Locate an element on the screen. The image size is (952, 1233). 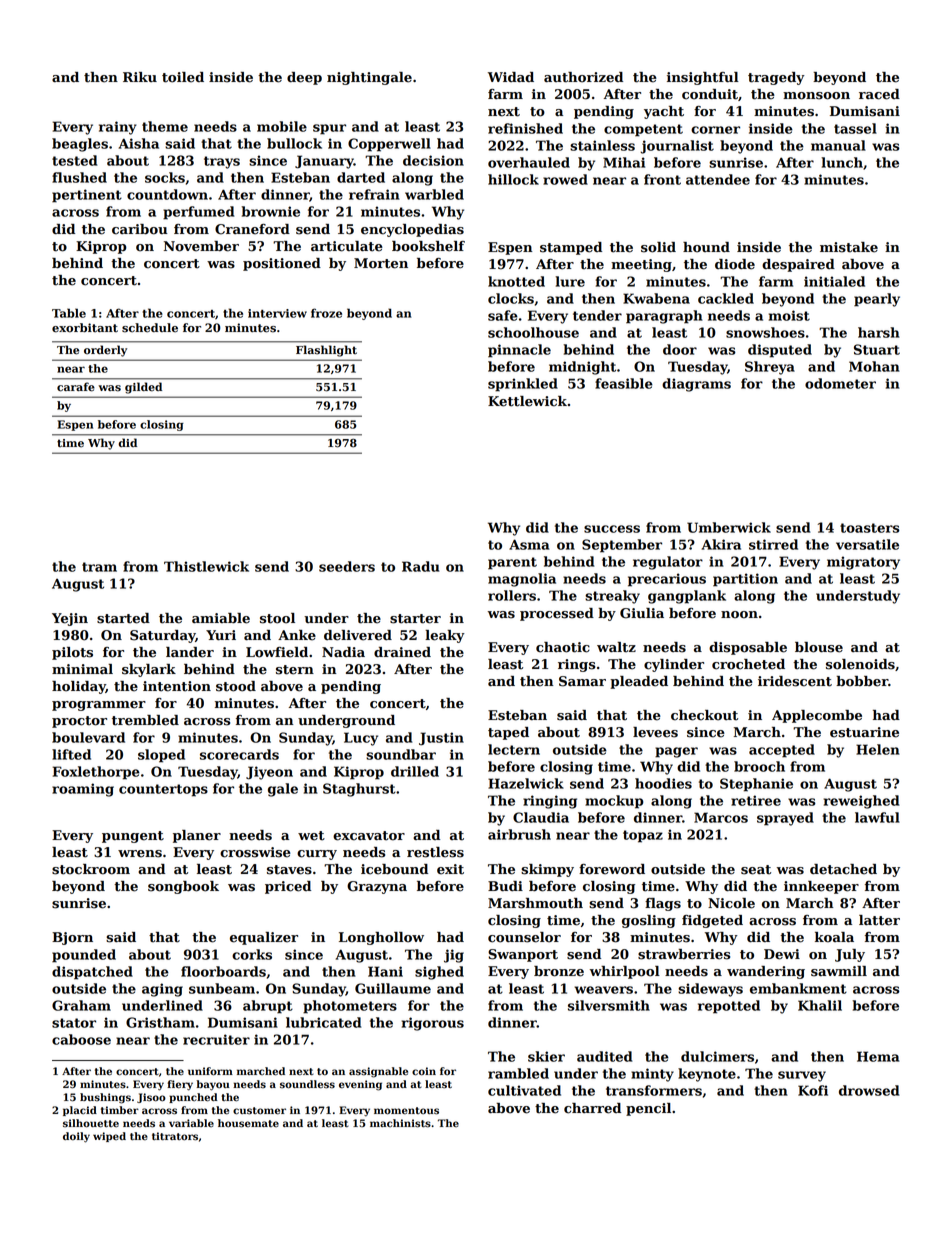
tragedy is located at coordinates (776, 78).
